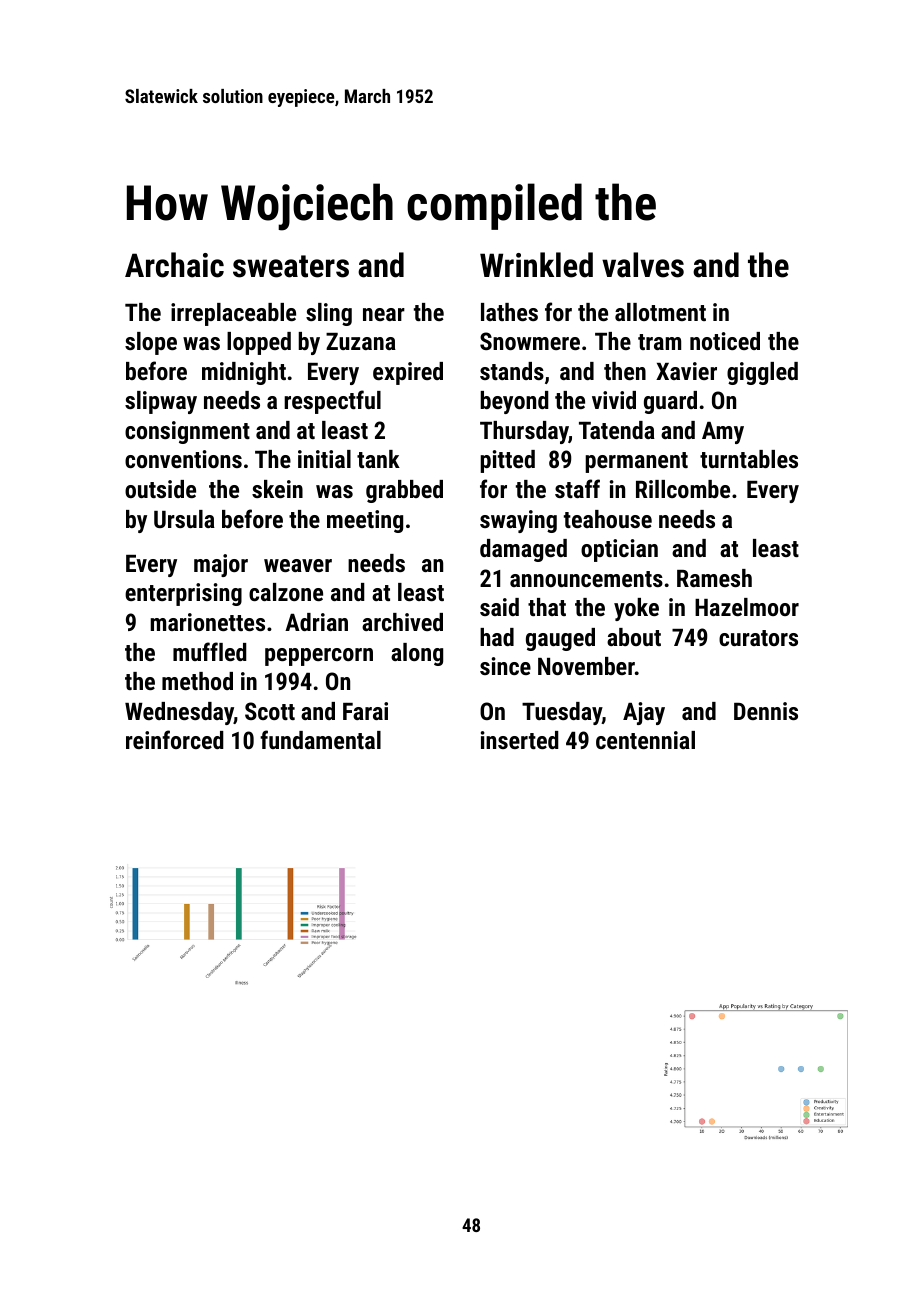  Describe the element at coordinates (758, 638) in the image. I see `curators` at that location.
